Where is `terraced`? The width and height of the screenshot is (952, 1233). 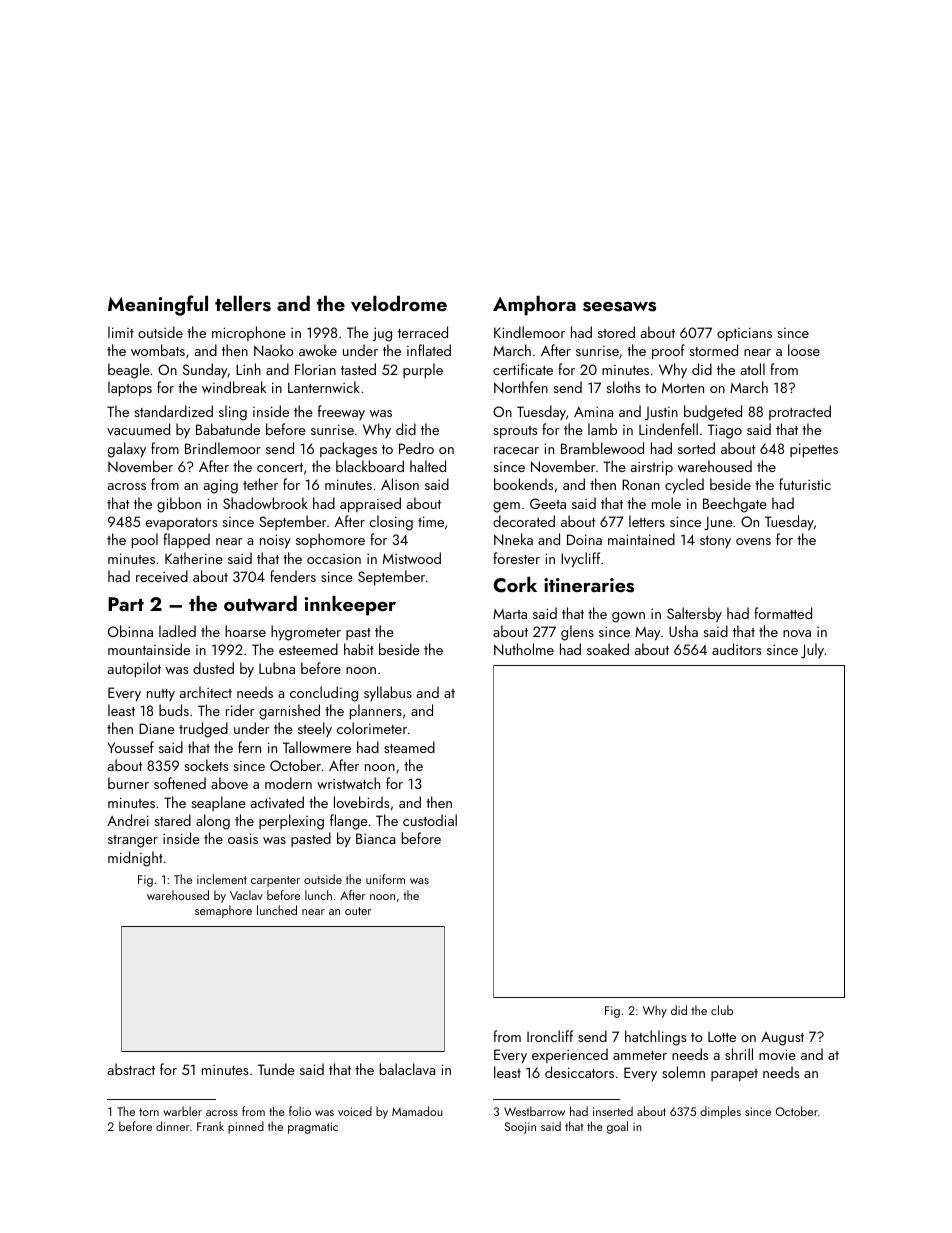
terraced is located at coordinates (423, 332).
